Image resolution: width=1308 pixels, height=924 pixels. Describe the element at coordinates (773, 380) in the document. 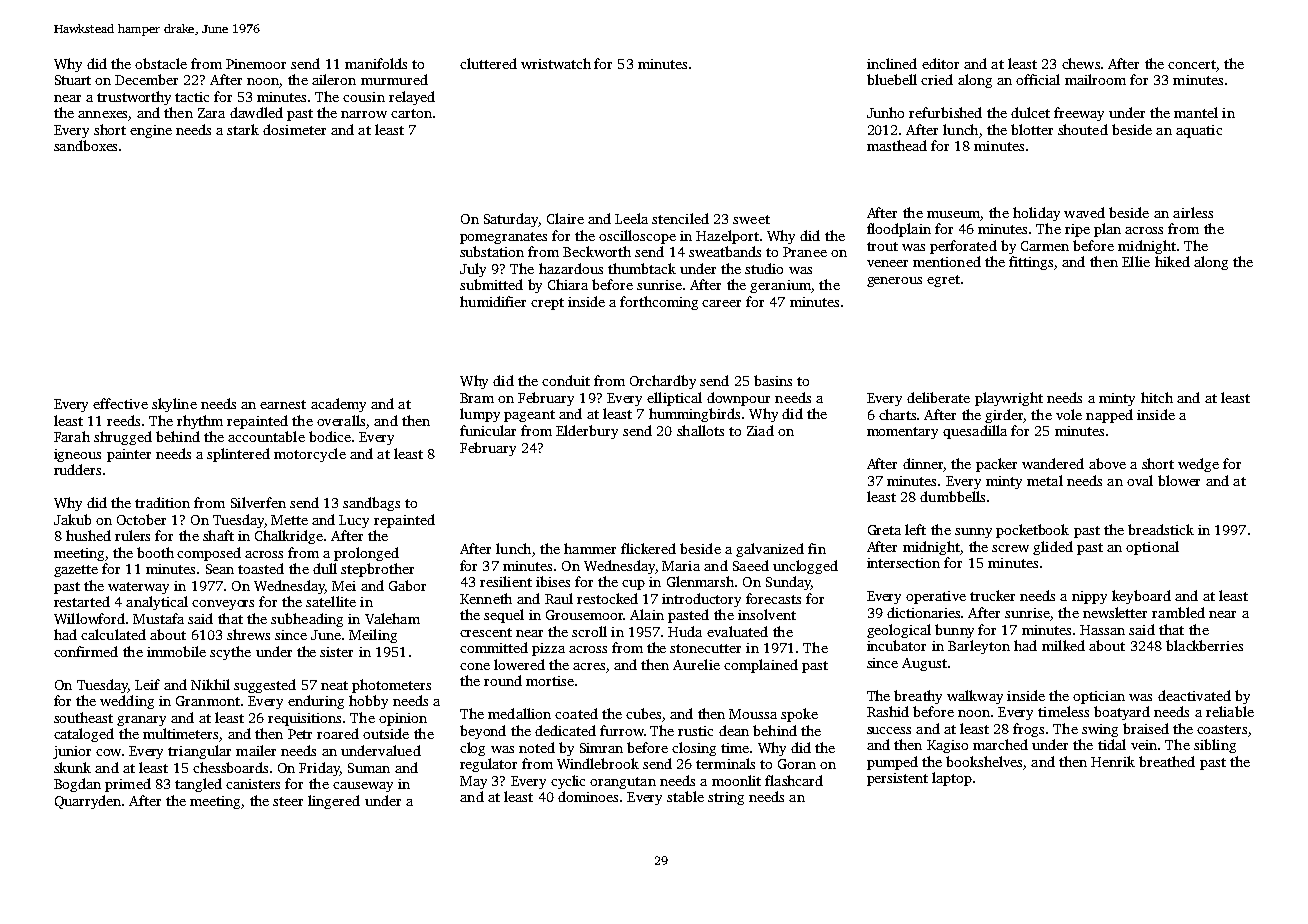

I see `basins` at that location.
